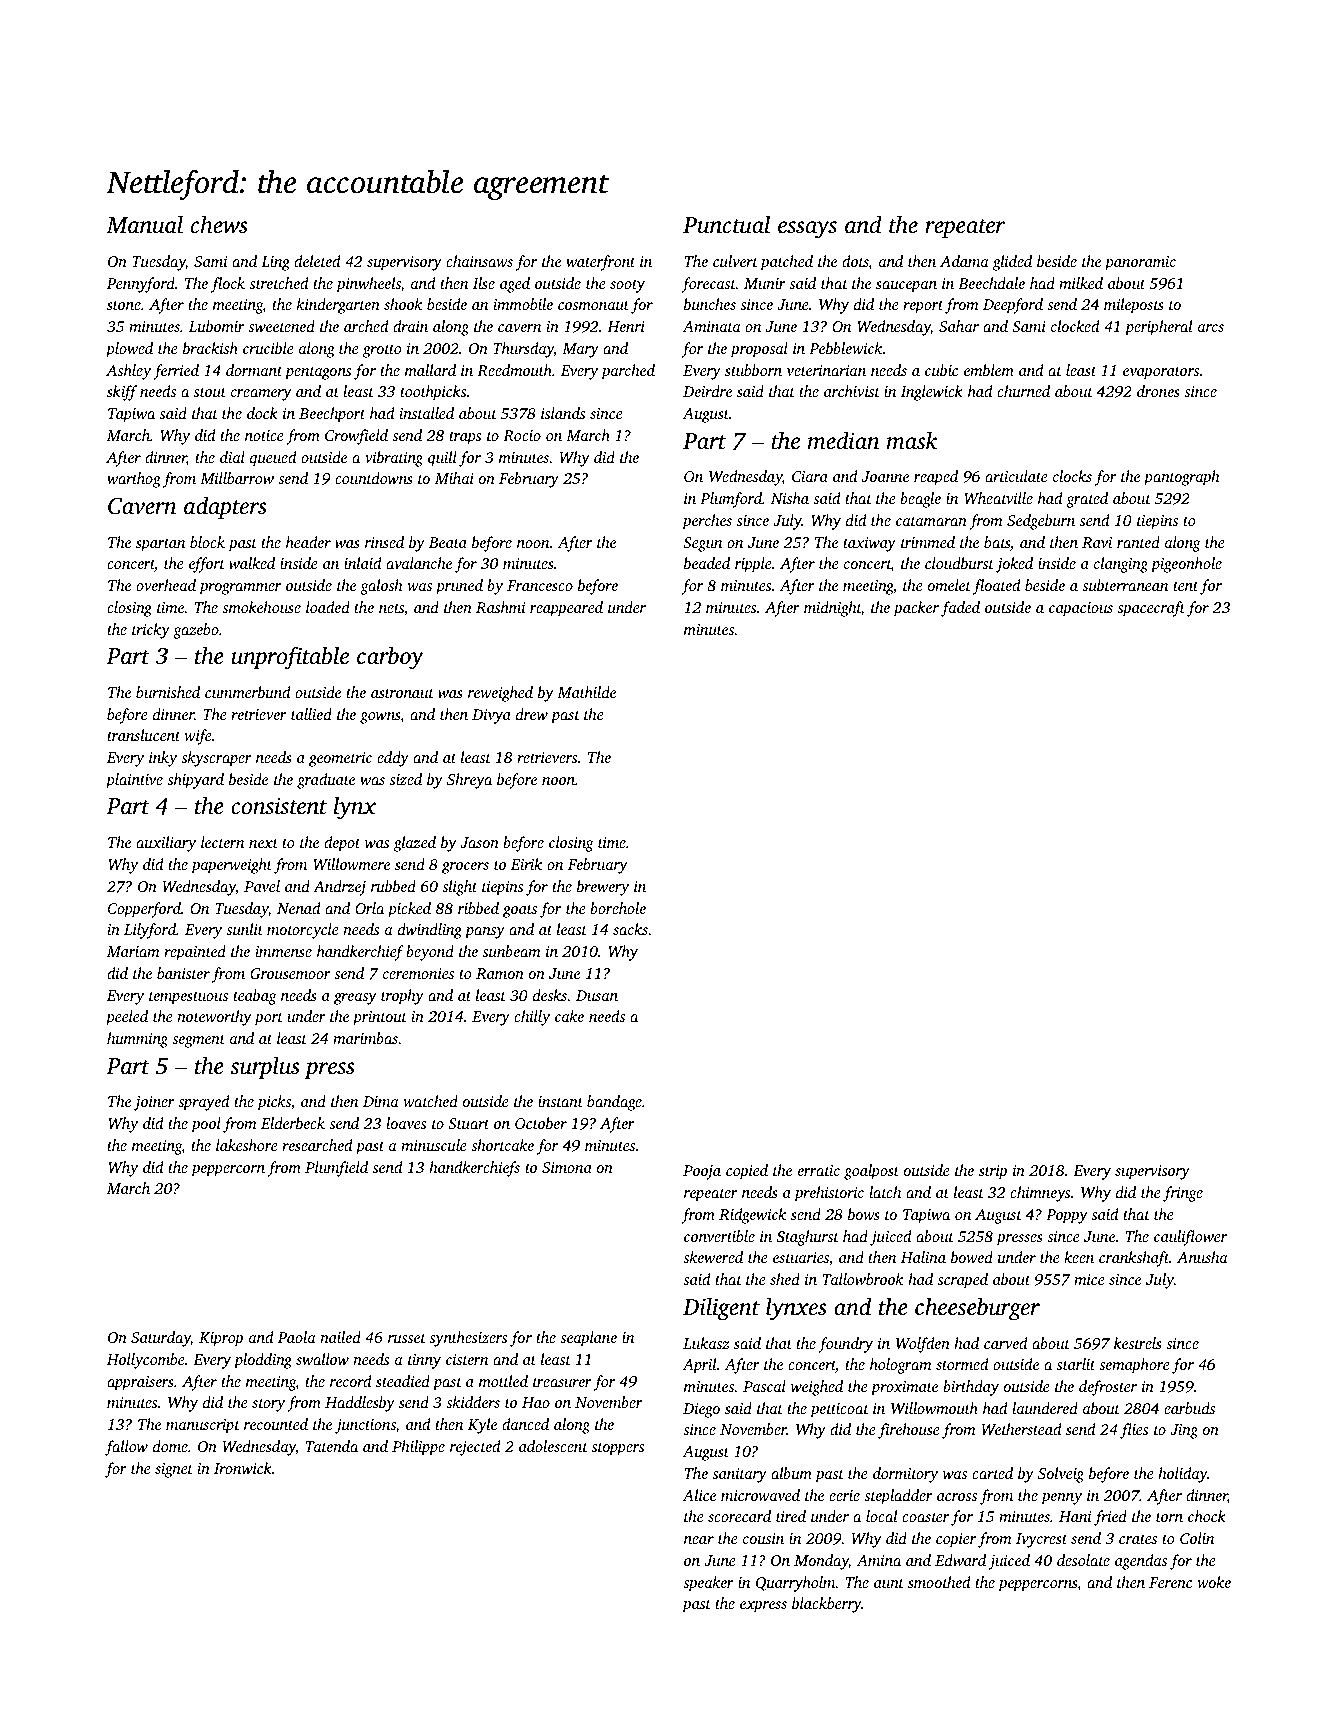 Image resolution: width=1340 pixels, height=1734 pixels. What do you see at coordinates (993, 1172) in the screenshot?
I see `strip` at bounding box center [993, 1172].
